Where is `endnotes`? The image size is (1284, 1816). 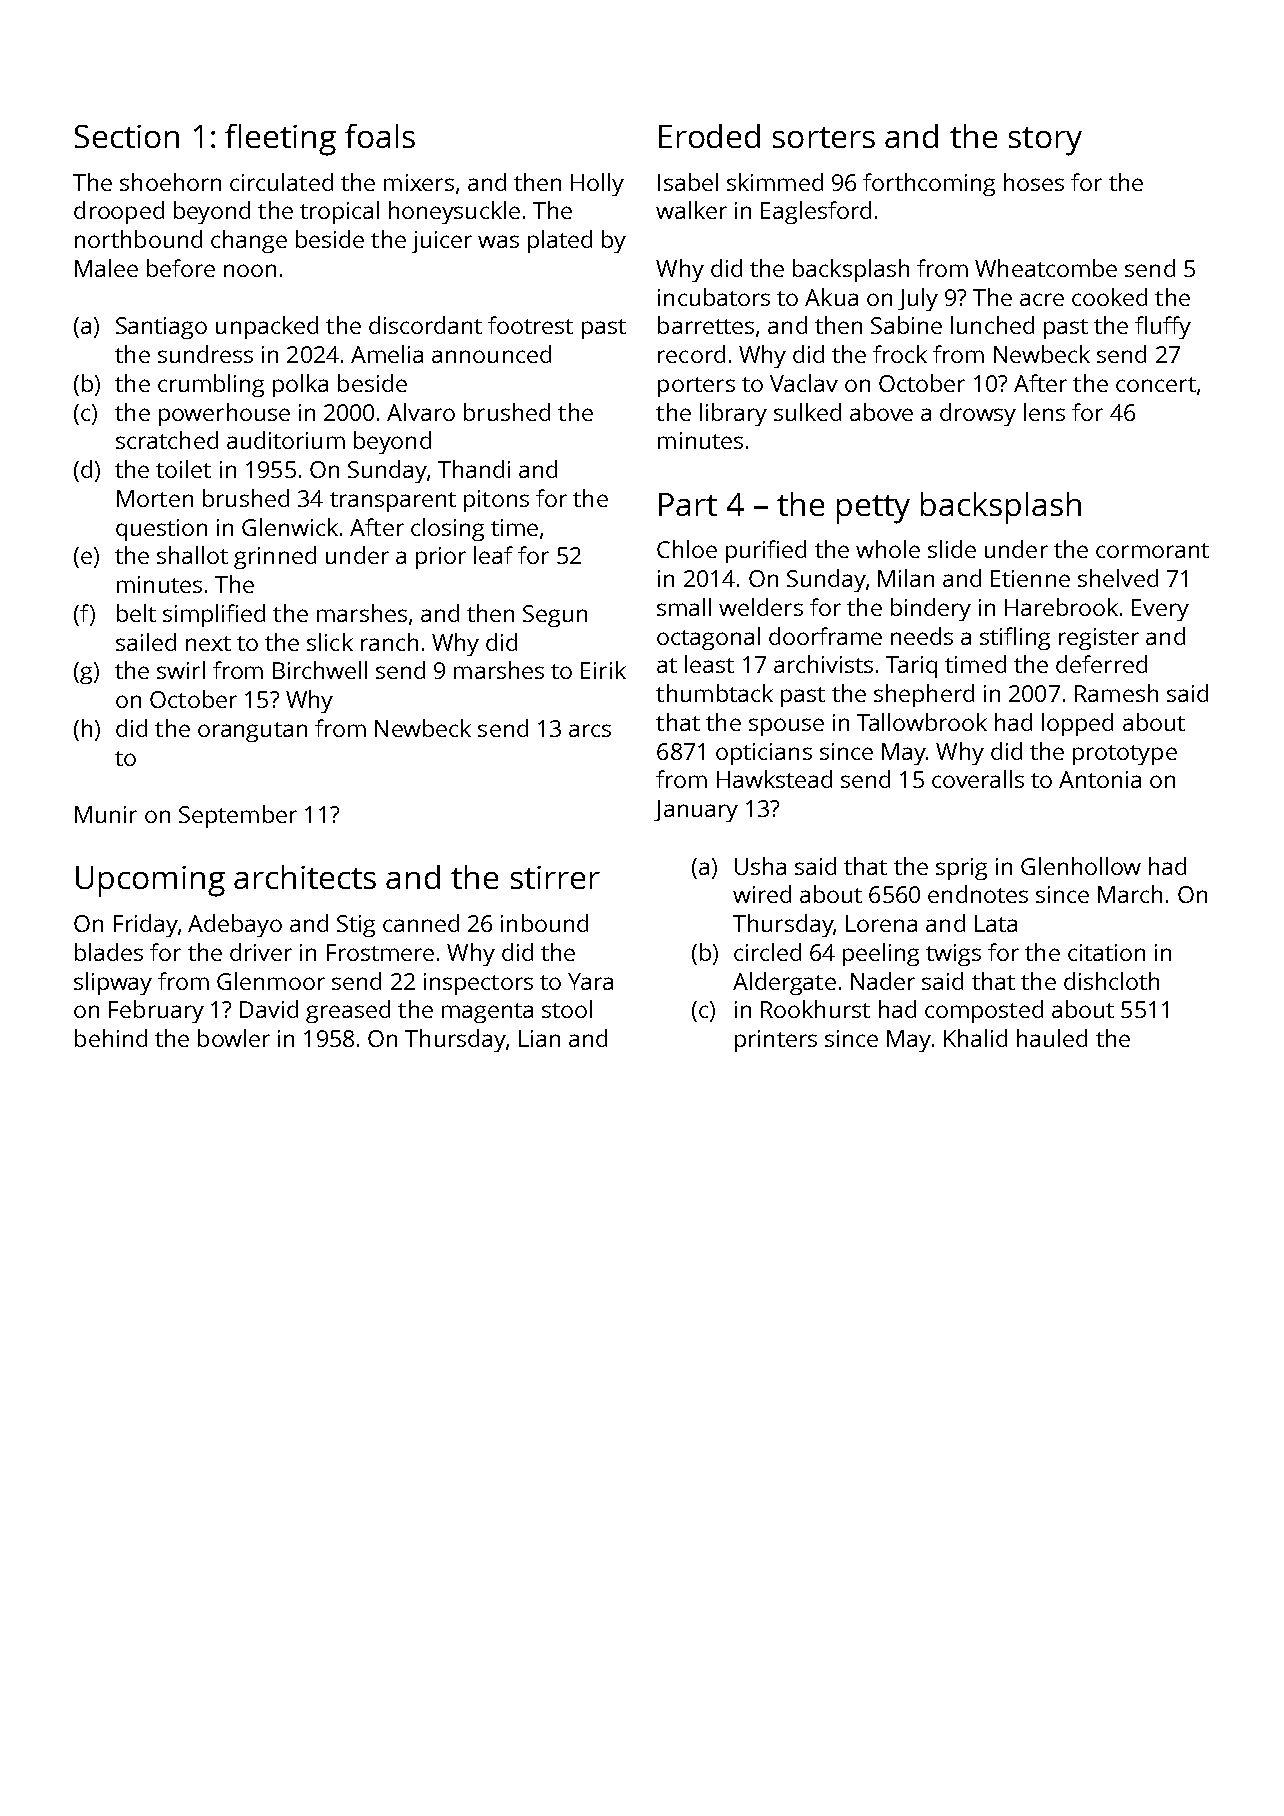 endnotes is located at coordinates (978, 894).
